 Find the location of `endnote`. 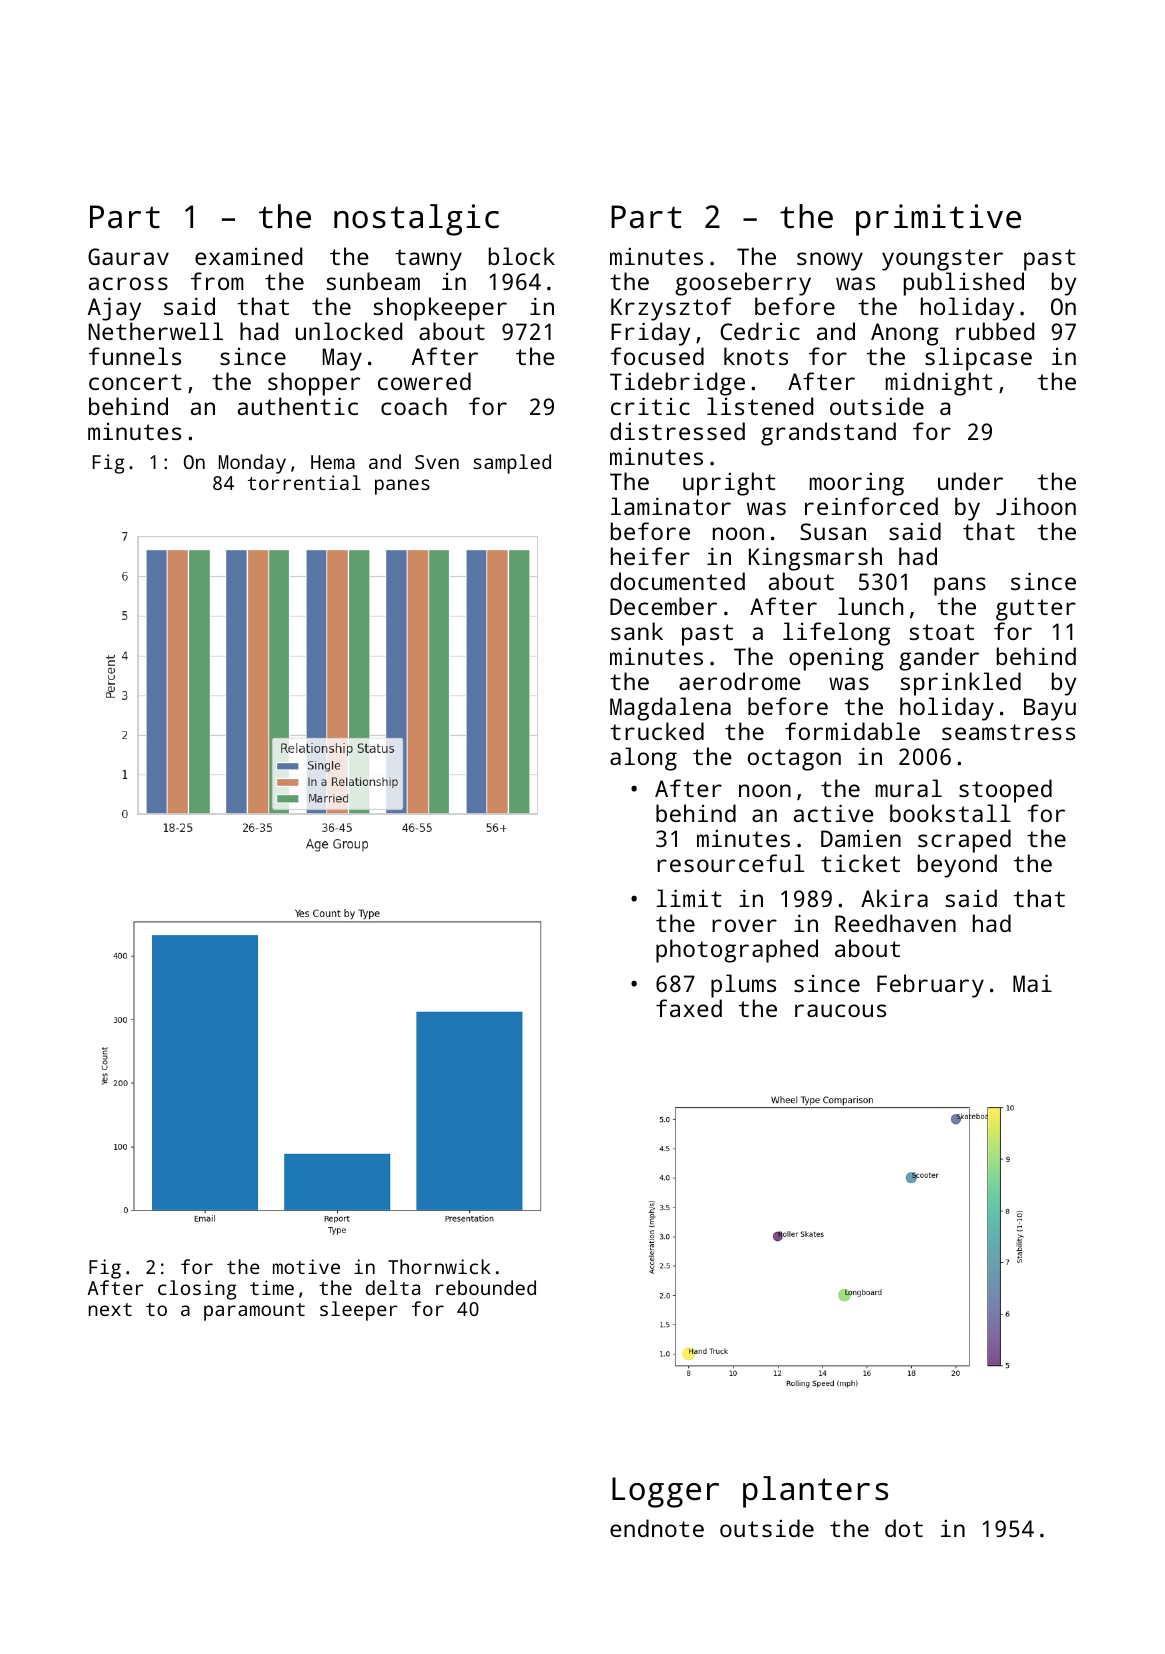

endnote is located at coordinates (657, 1528).
